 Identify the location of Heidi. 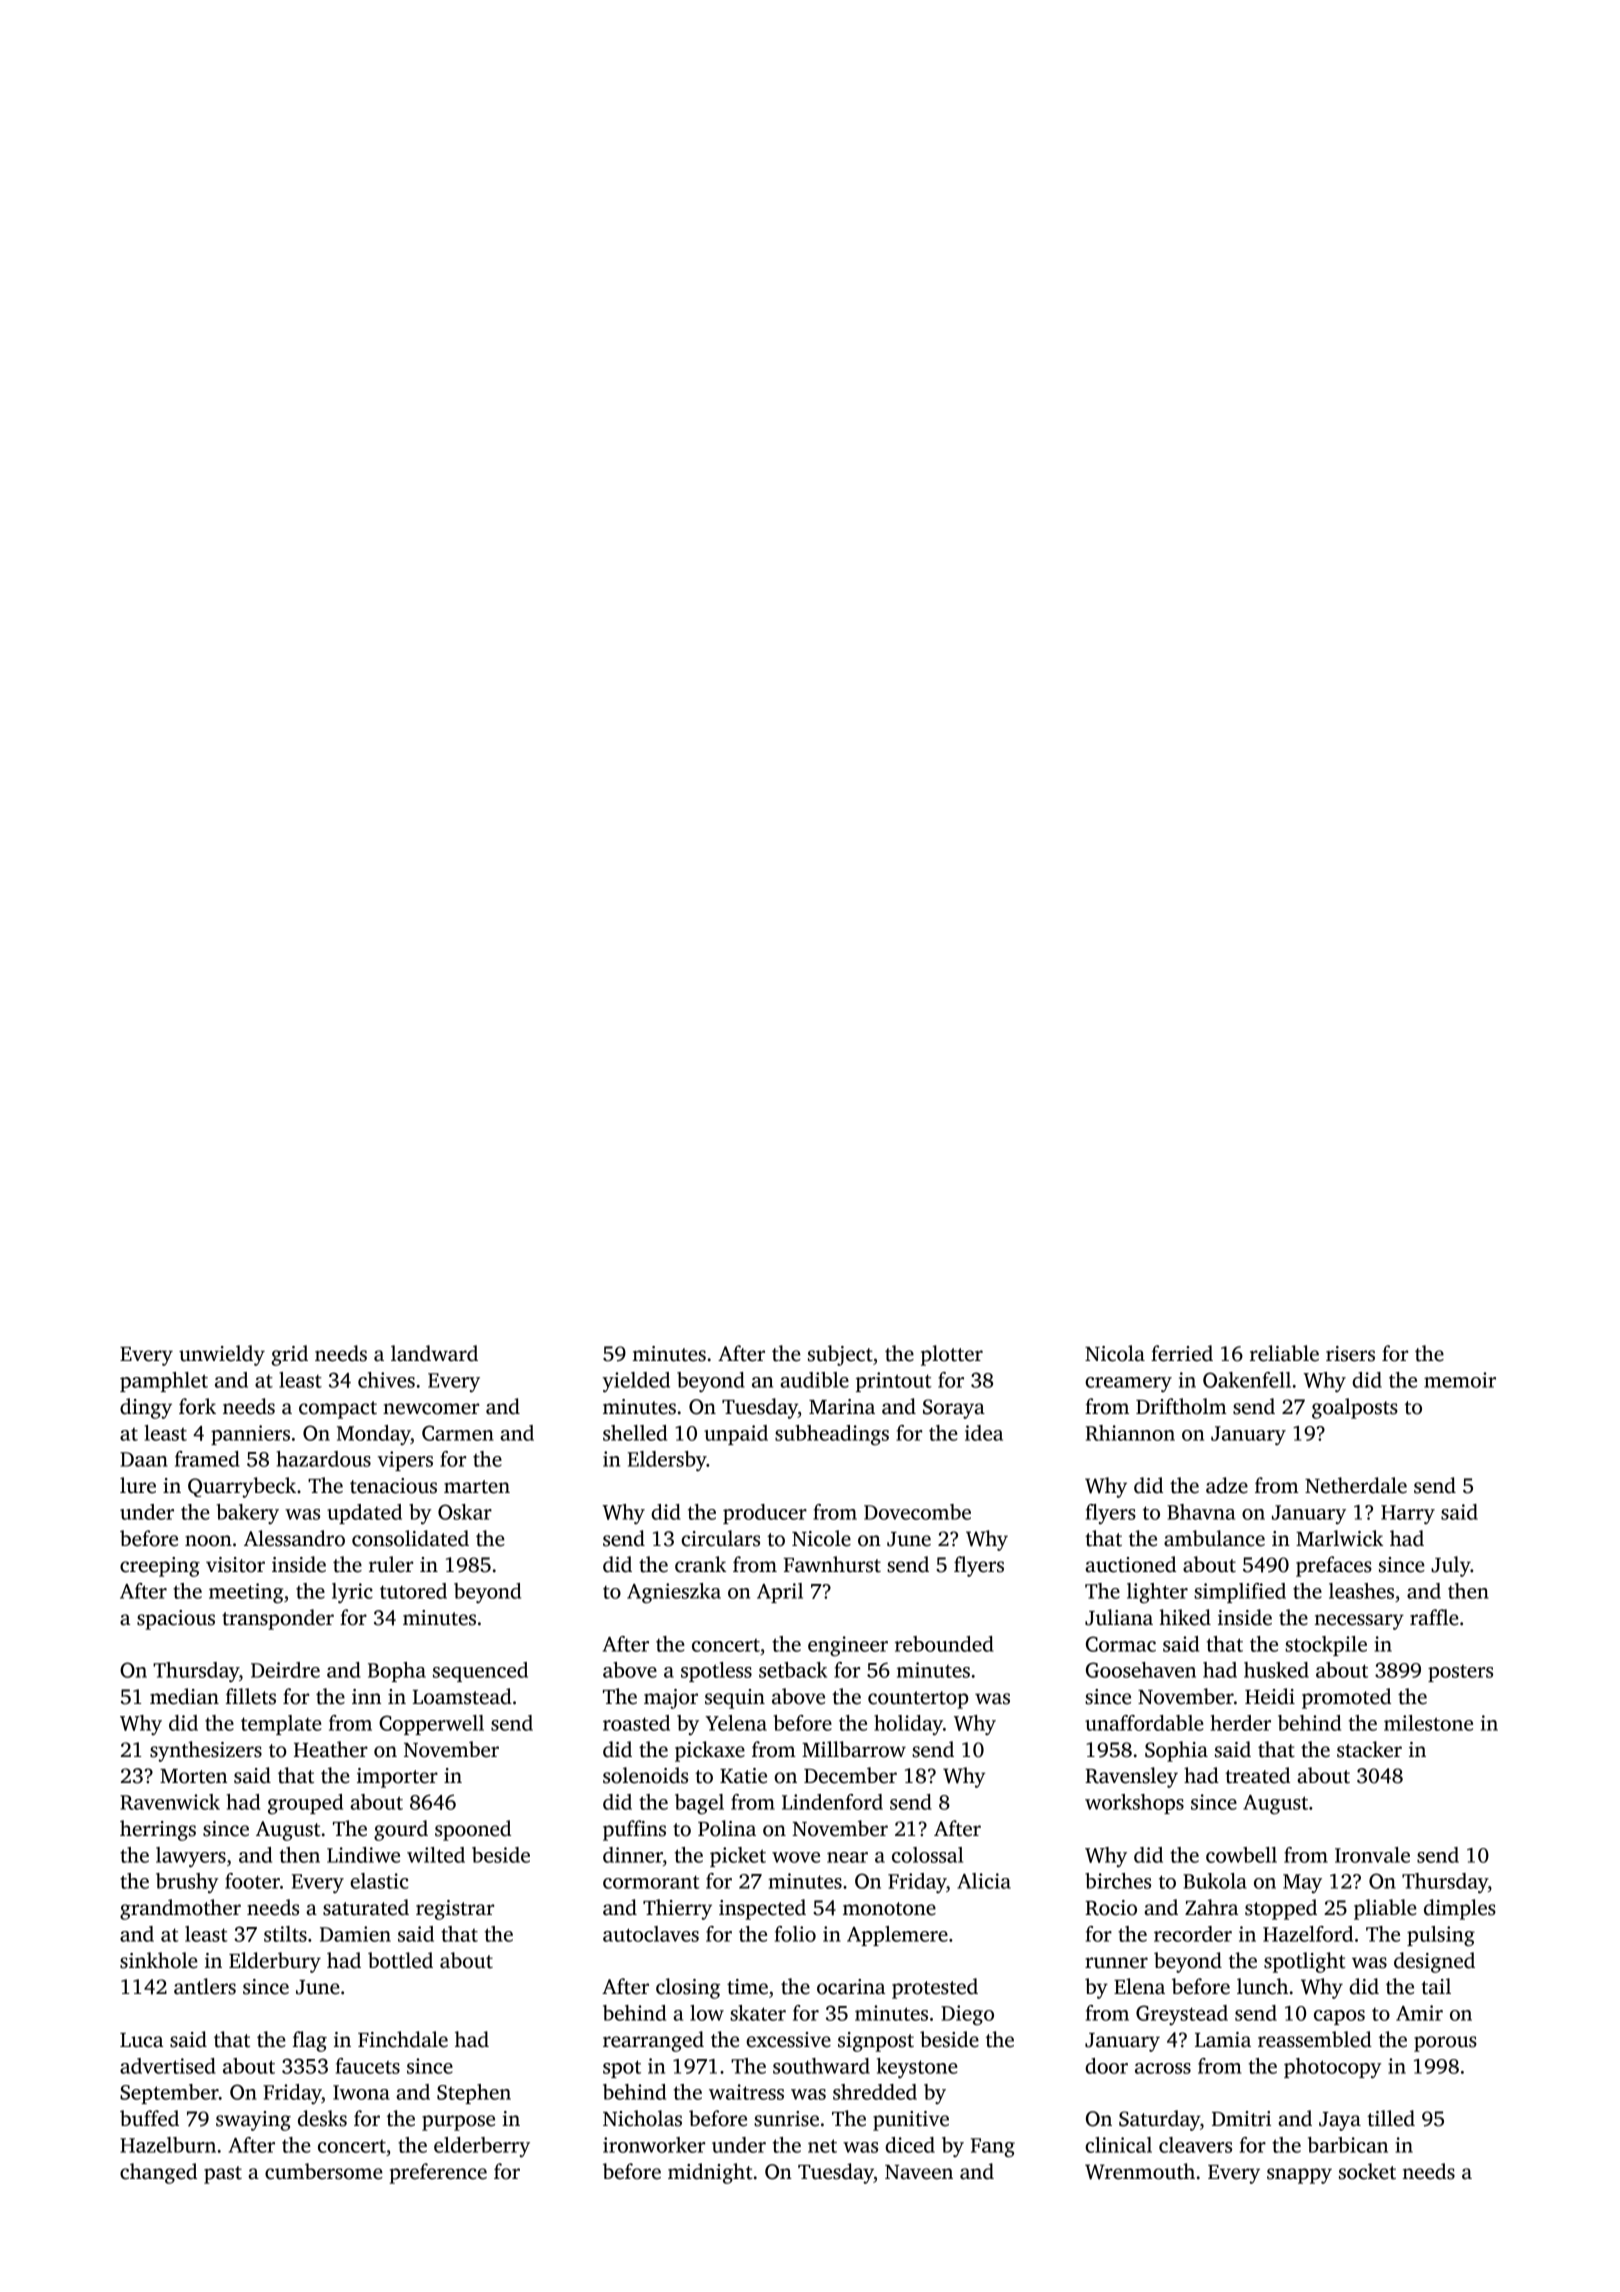
(1270, 1696).
